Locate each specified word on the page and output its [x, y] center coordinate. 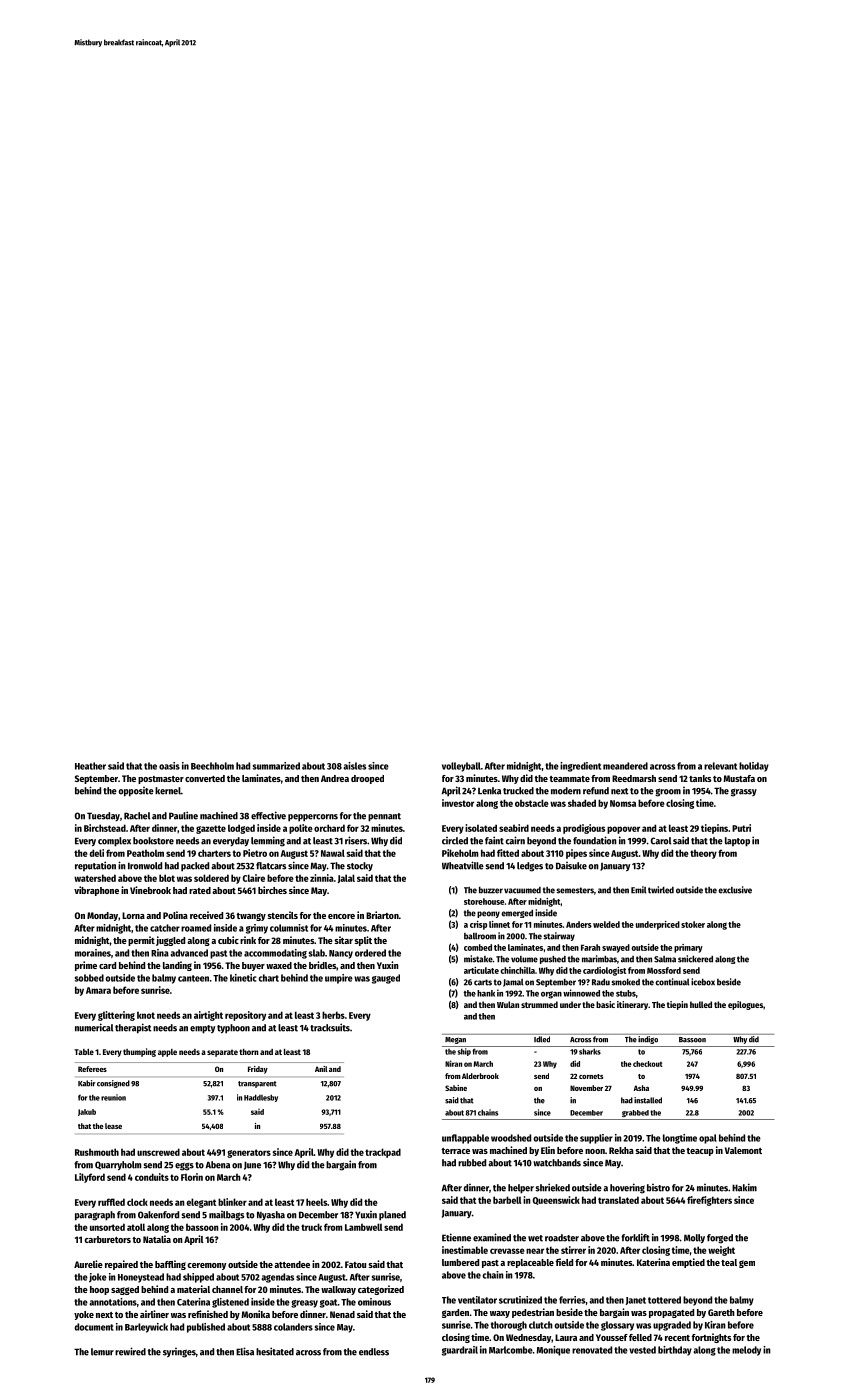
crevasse [507, 1251]
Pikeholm [460, 853]
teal [729, 1262]
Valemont [743, 1150]
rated [200, 890]
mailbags [226, 1216]
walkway [338, 1290]
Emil [638, 890]
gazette [211, 829]
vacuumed [522, 890]
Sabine [456, 1088]
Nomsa [623, 803]
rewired [130, 1351]
